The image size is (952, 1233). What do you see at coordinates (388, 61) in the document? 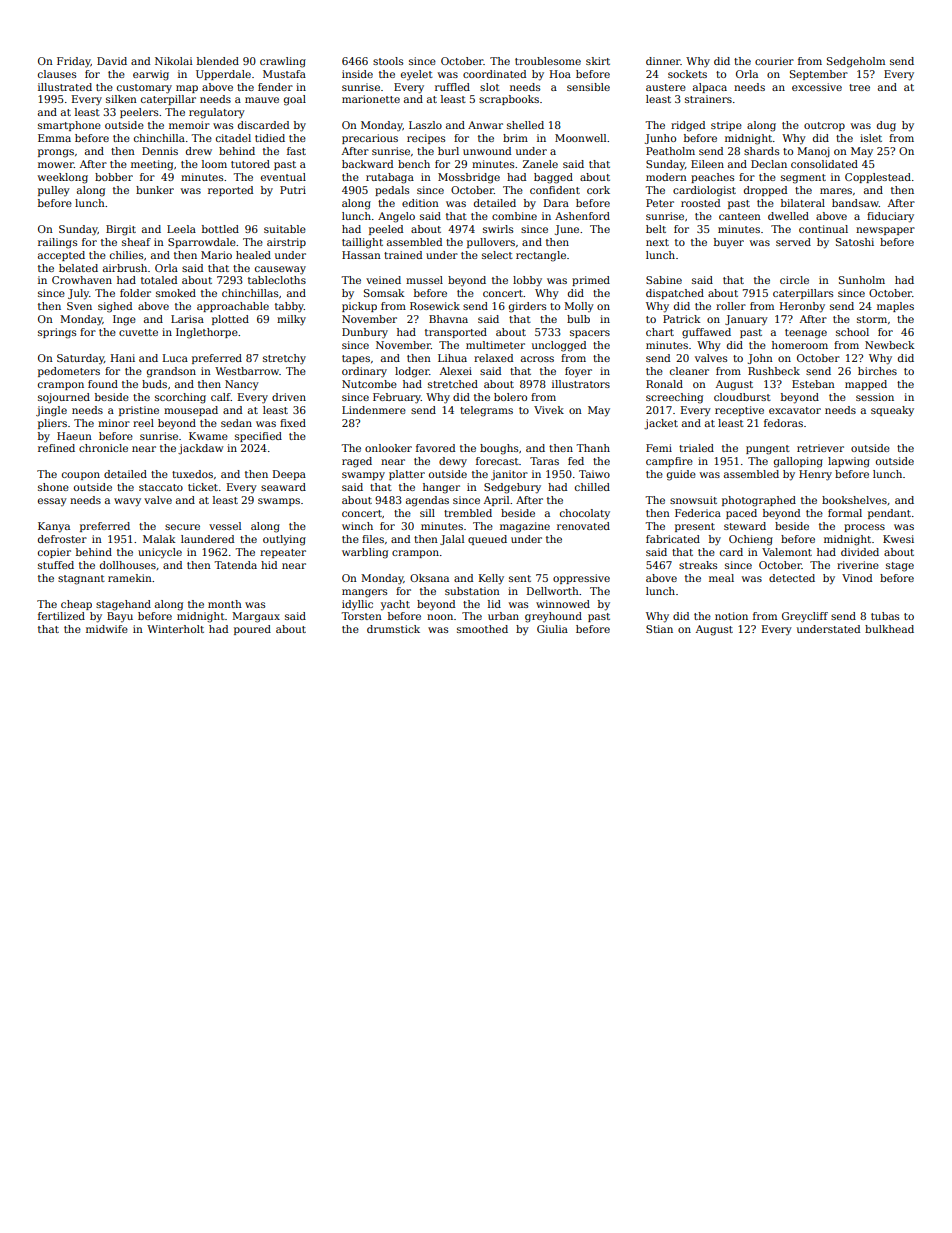
I see `stools` at bounding box center [388, 61].
